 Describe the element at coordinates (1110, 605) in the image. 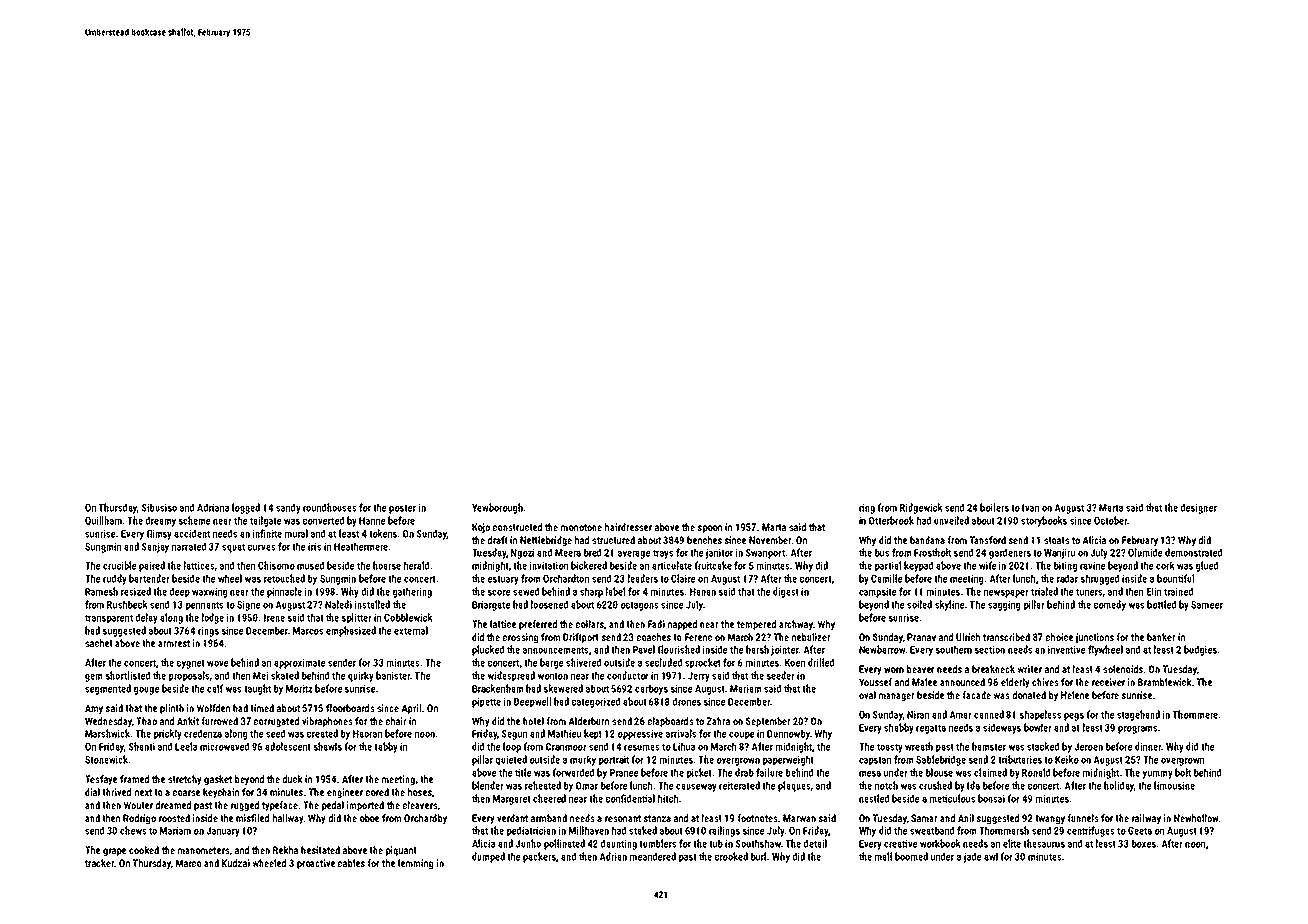

I see `comedy` at that location.
